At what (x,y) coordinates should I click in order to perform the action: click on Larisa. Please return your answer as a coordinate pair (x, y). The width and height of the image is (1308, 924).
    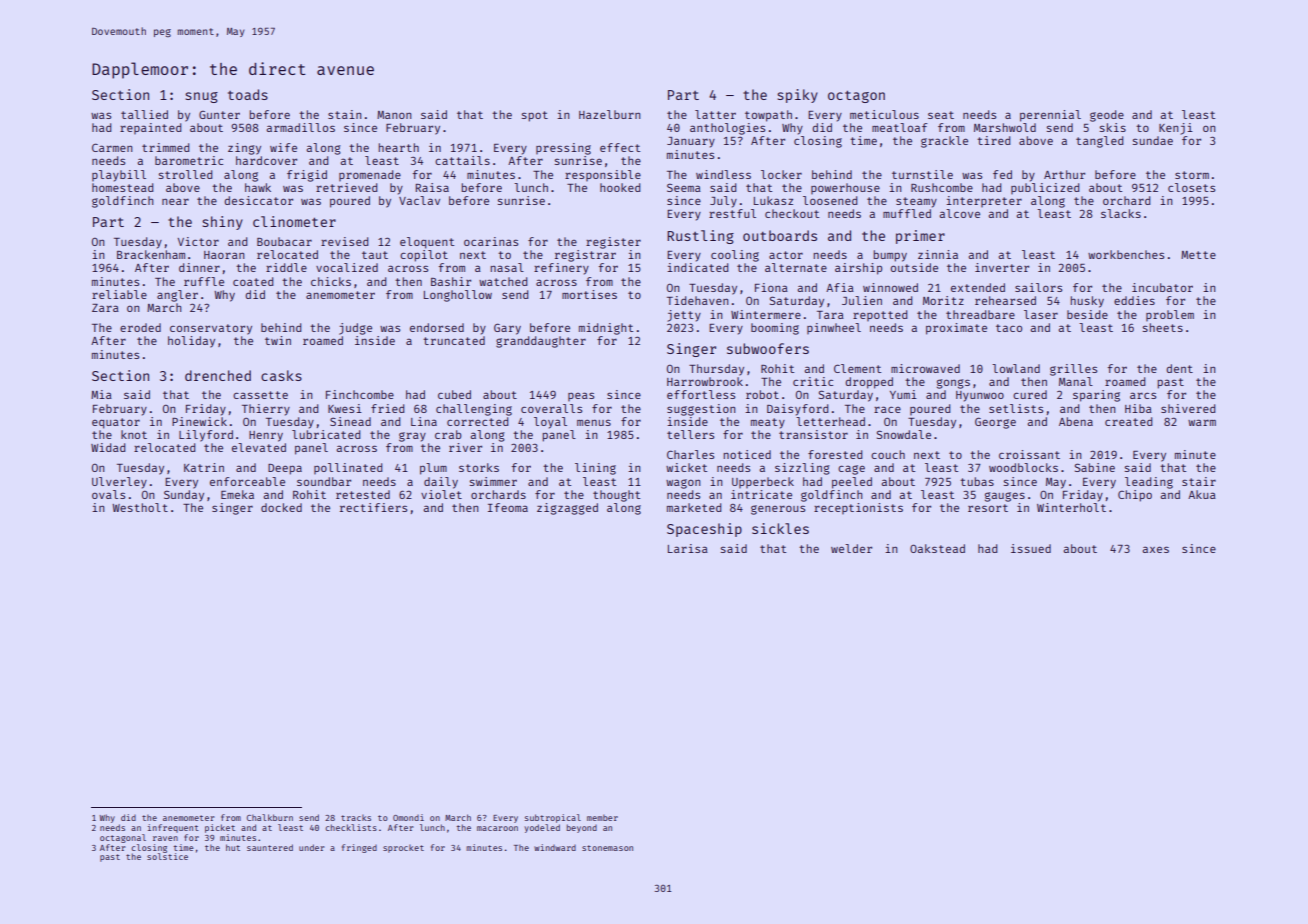
    Looking at the image, I should click on (688, 548).
